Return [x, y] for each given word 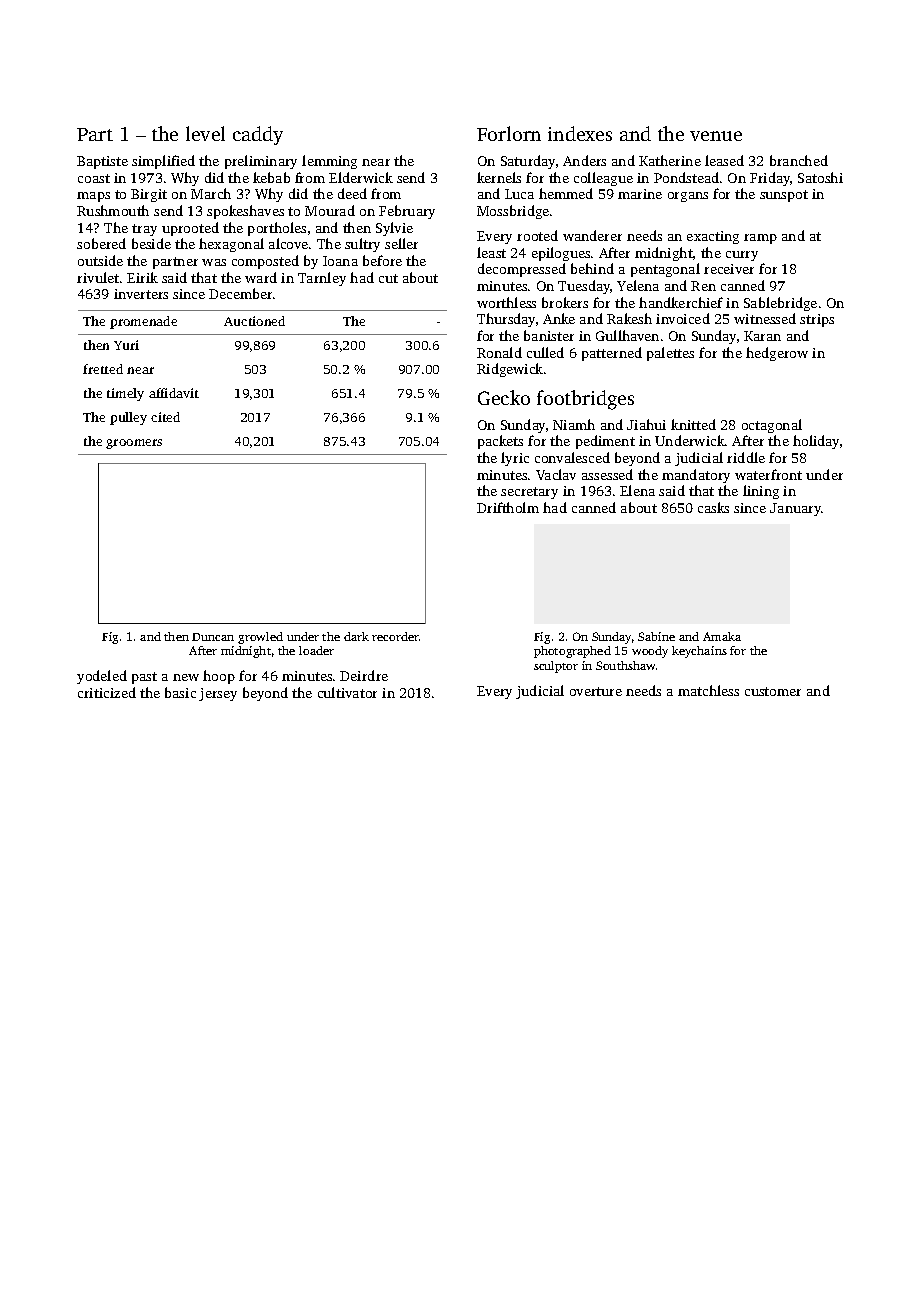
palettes [670, 354]
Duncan [213, 637]
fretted [103, 369]
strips [817, 320]
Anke [559, 318]
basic [180, 692]
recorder [395, 636]
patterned [612, 354]
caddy [258, 135]
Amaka [722, 636]
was [214, 262]
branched [799, 160]
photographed [572, 652]
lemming [329, 162]
